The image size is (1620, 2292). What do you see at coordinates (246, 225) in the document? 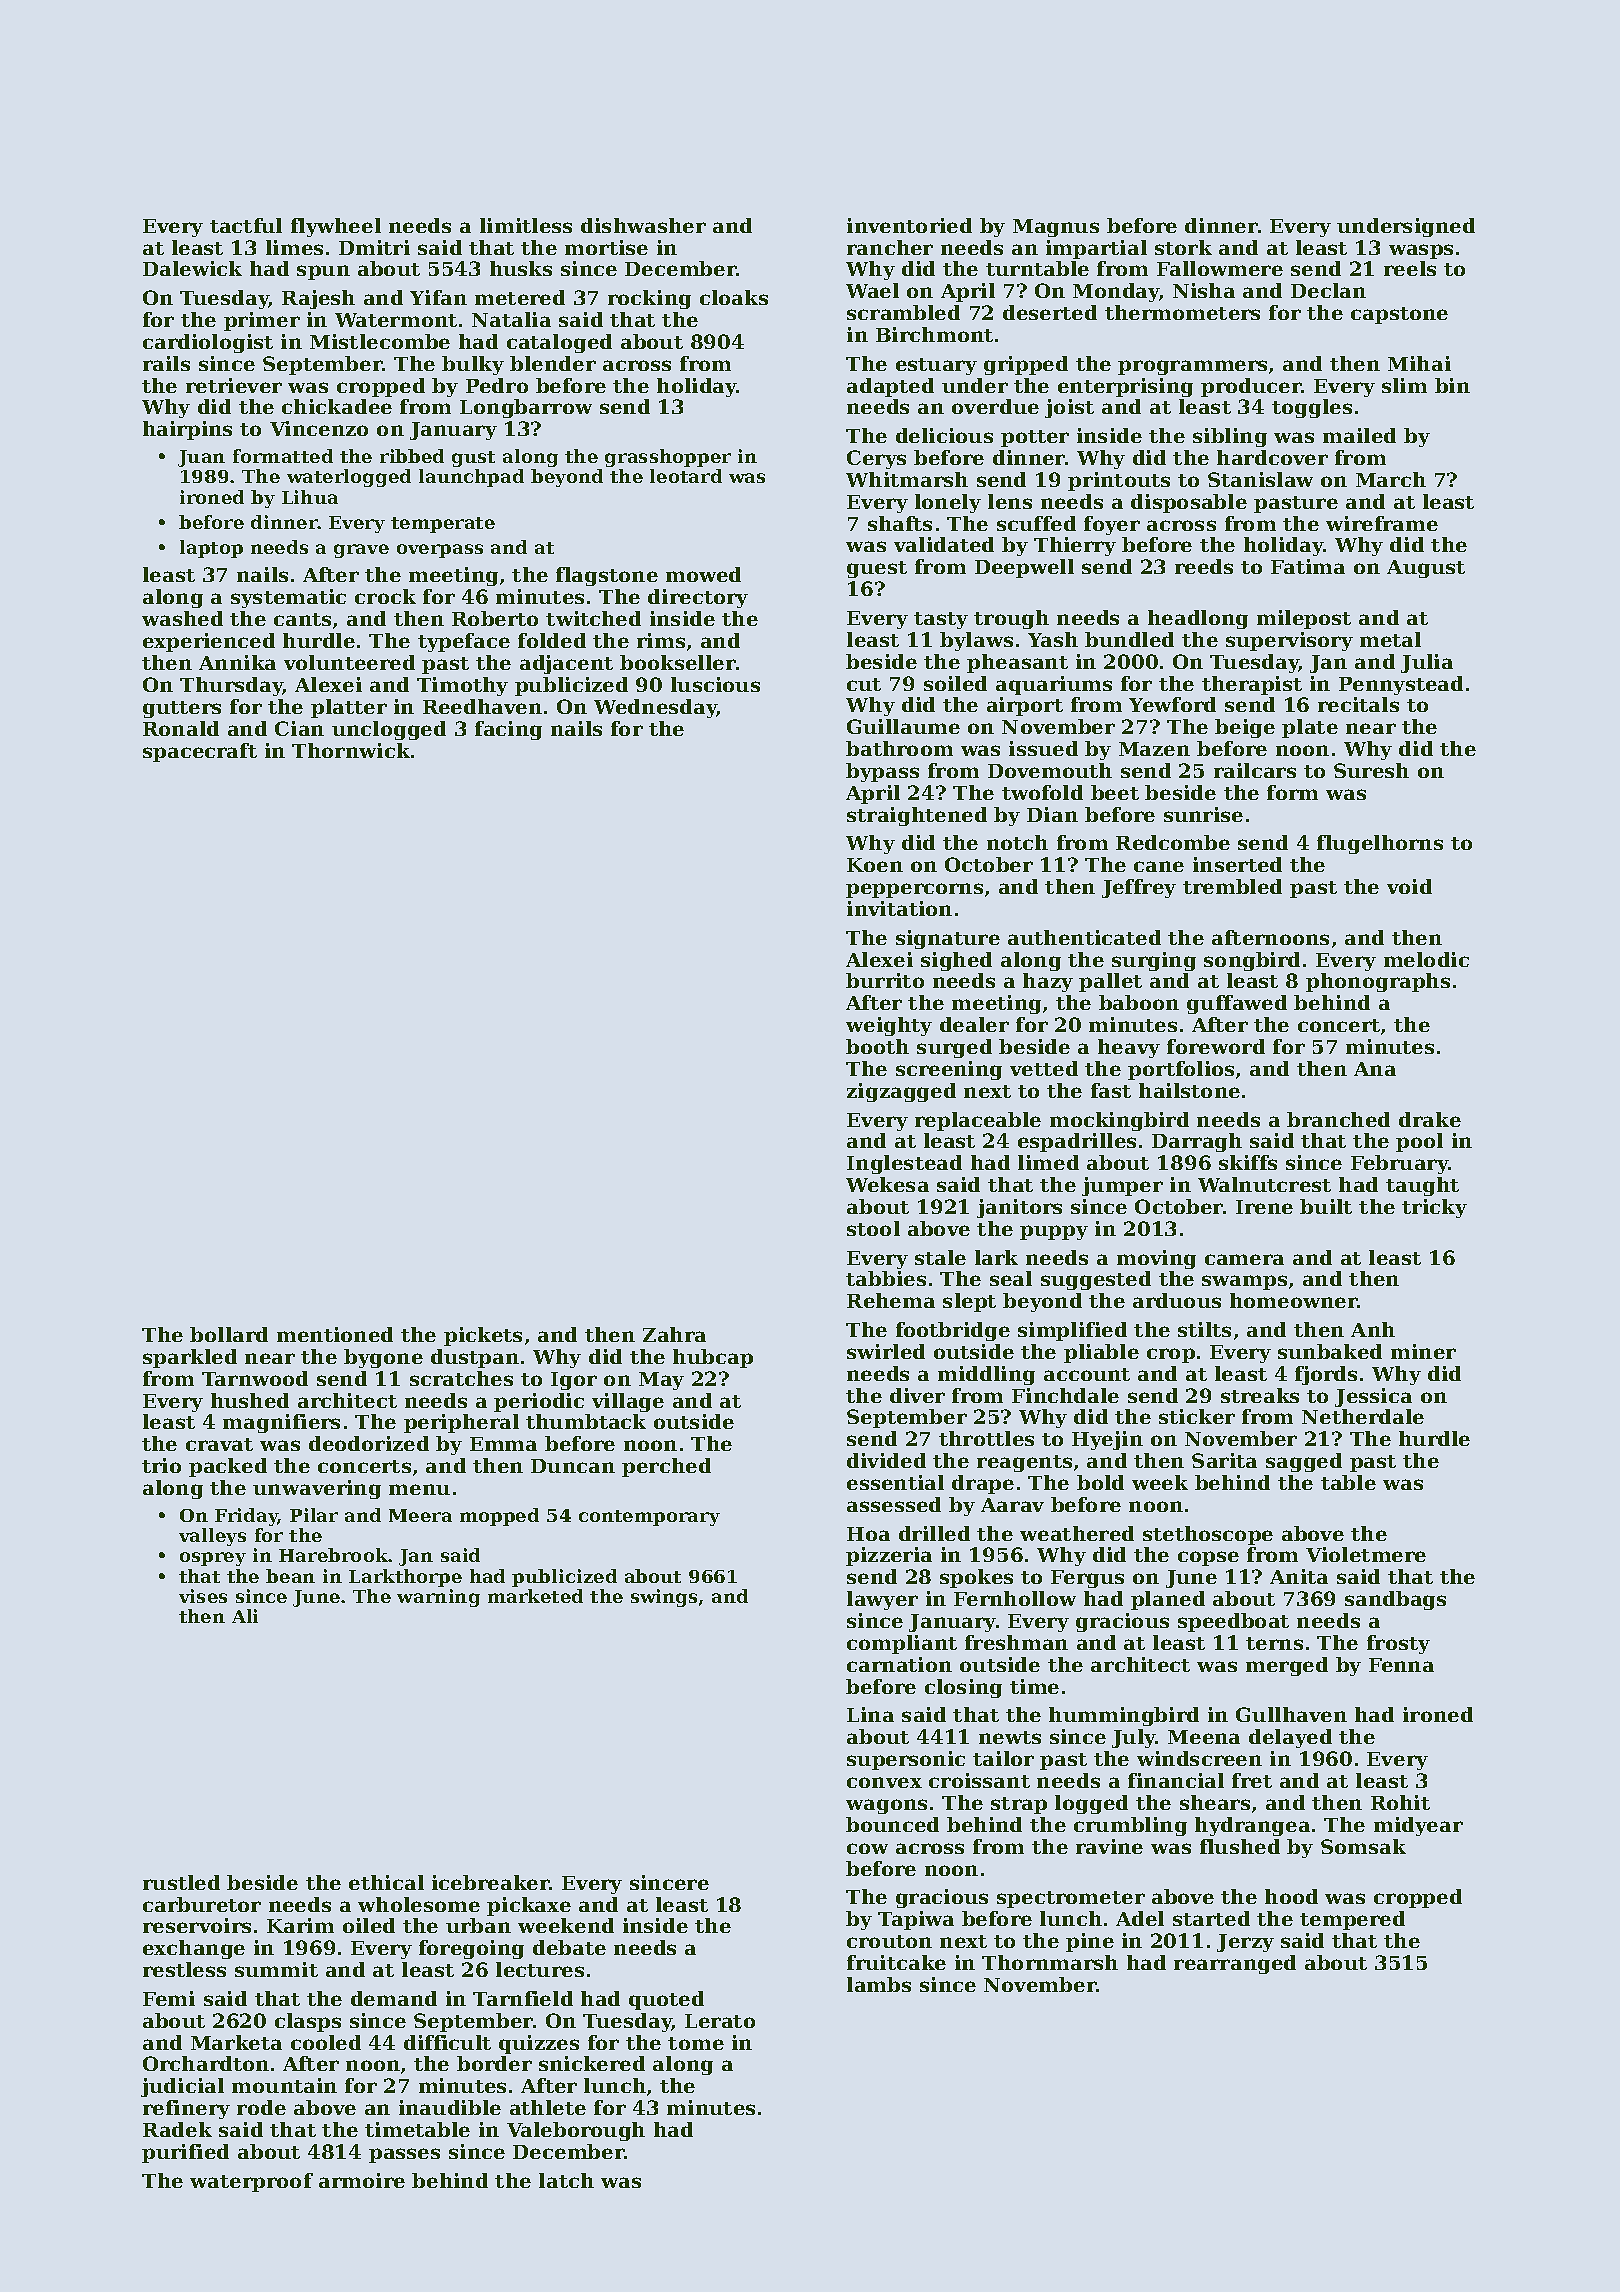
I see `tactful` at bounding box center [246, 225].
